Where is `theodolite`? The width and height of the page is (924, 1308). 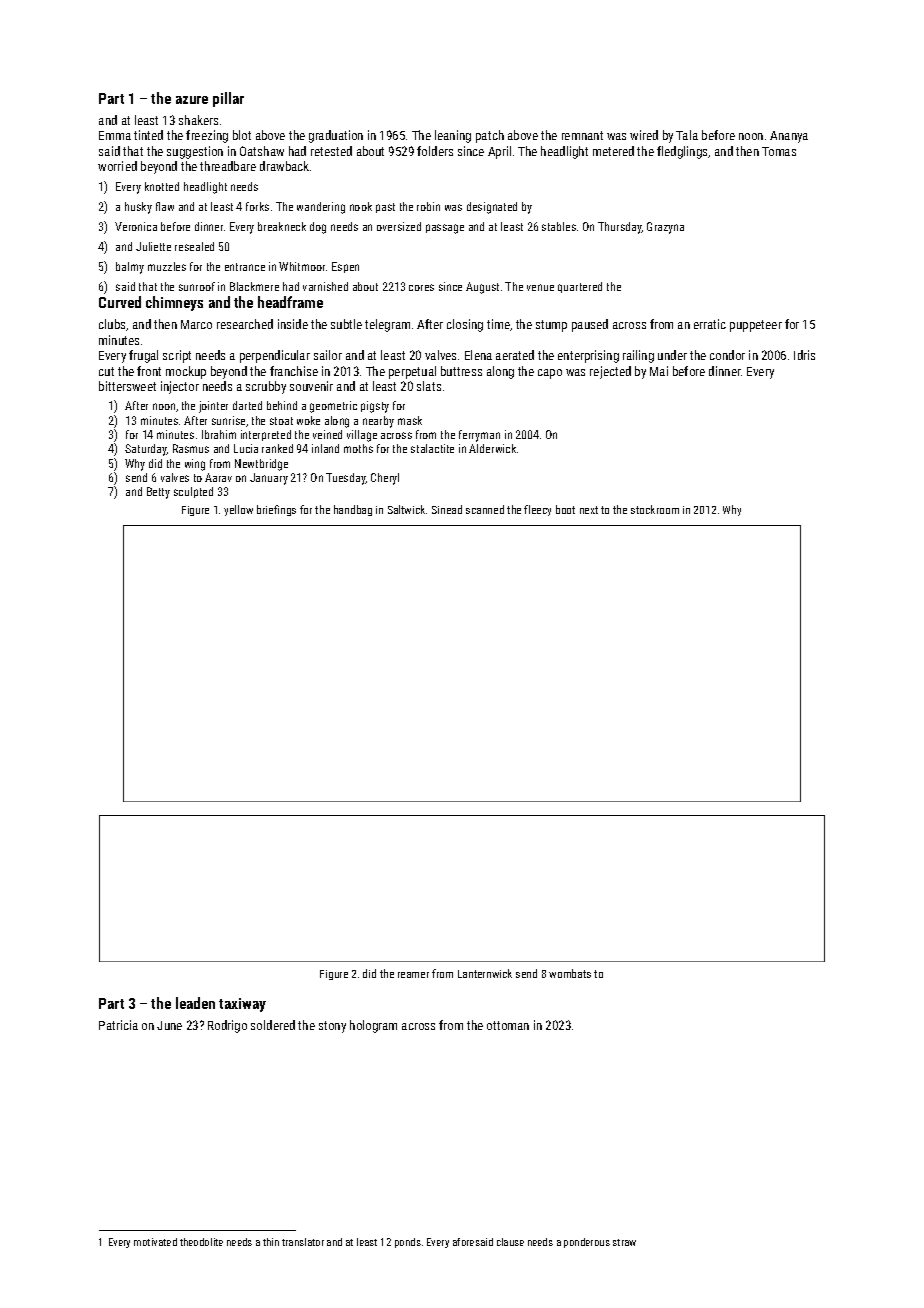 theodolite is located at coordinates (201, 1242).
